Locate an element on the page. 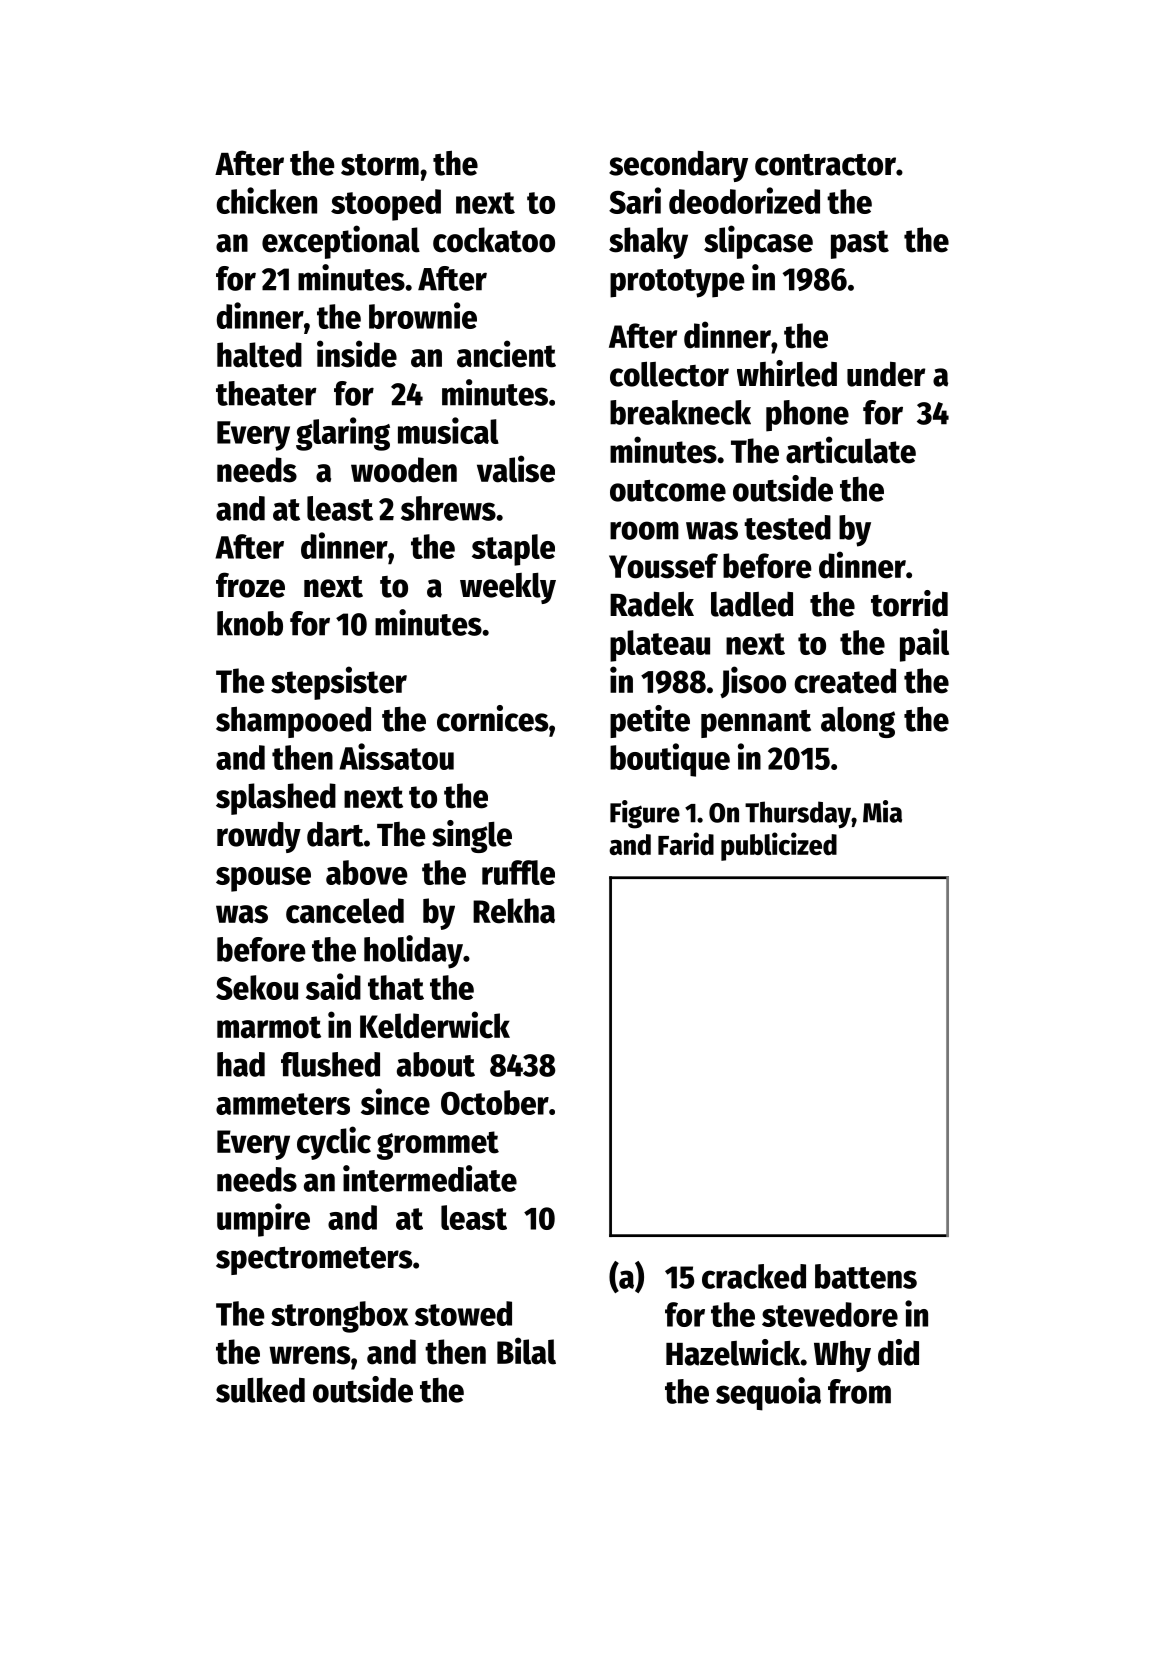  theater is located at coordinates (266, 393).
